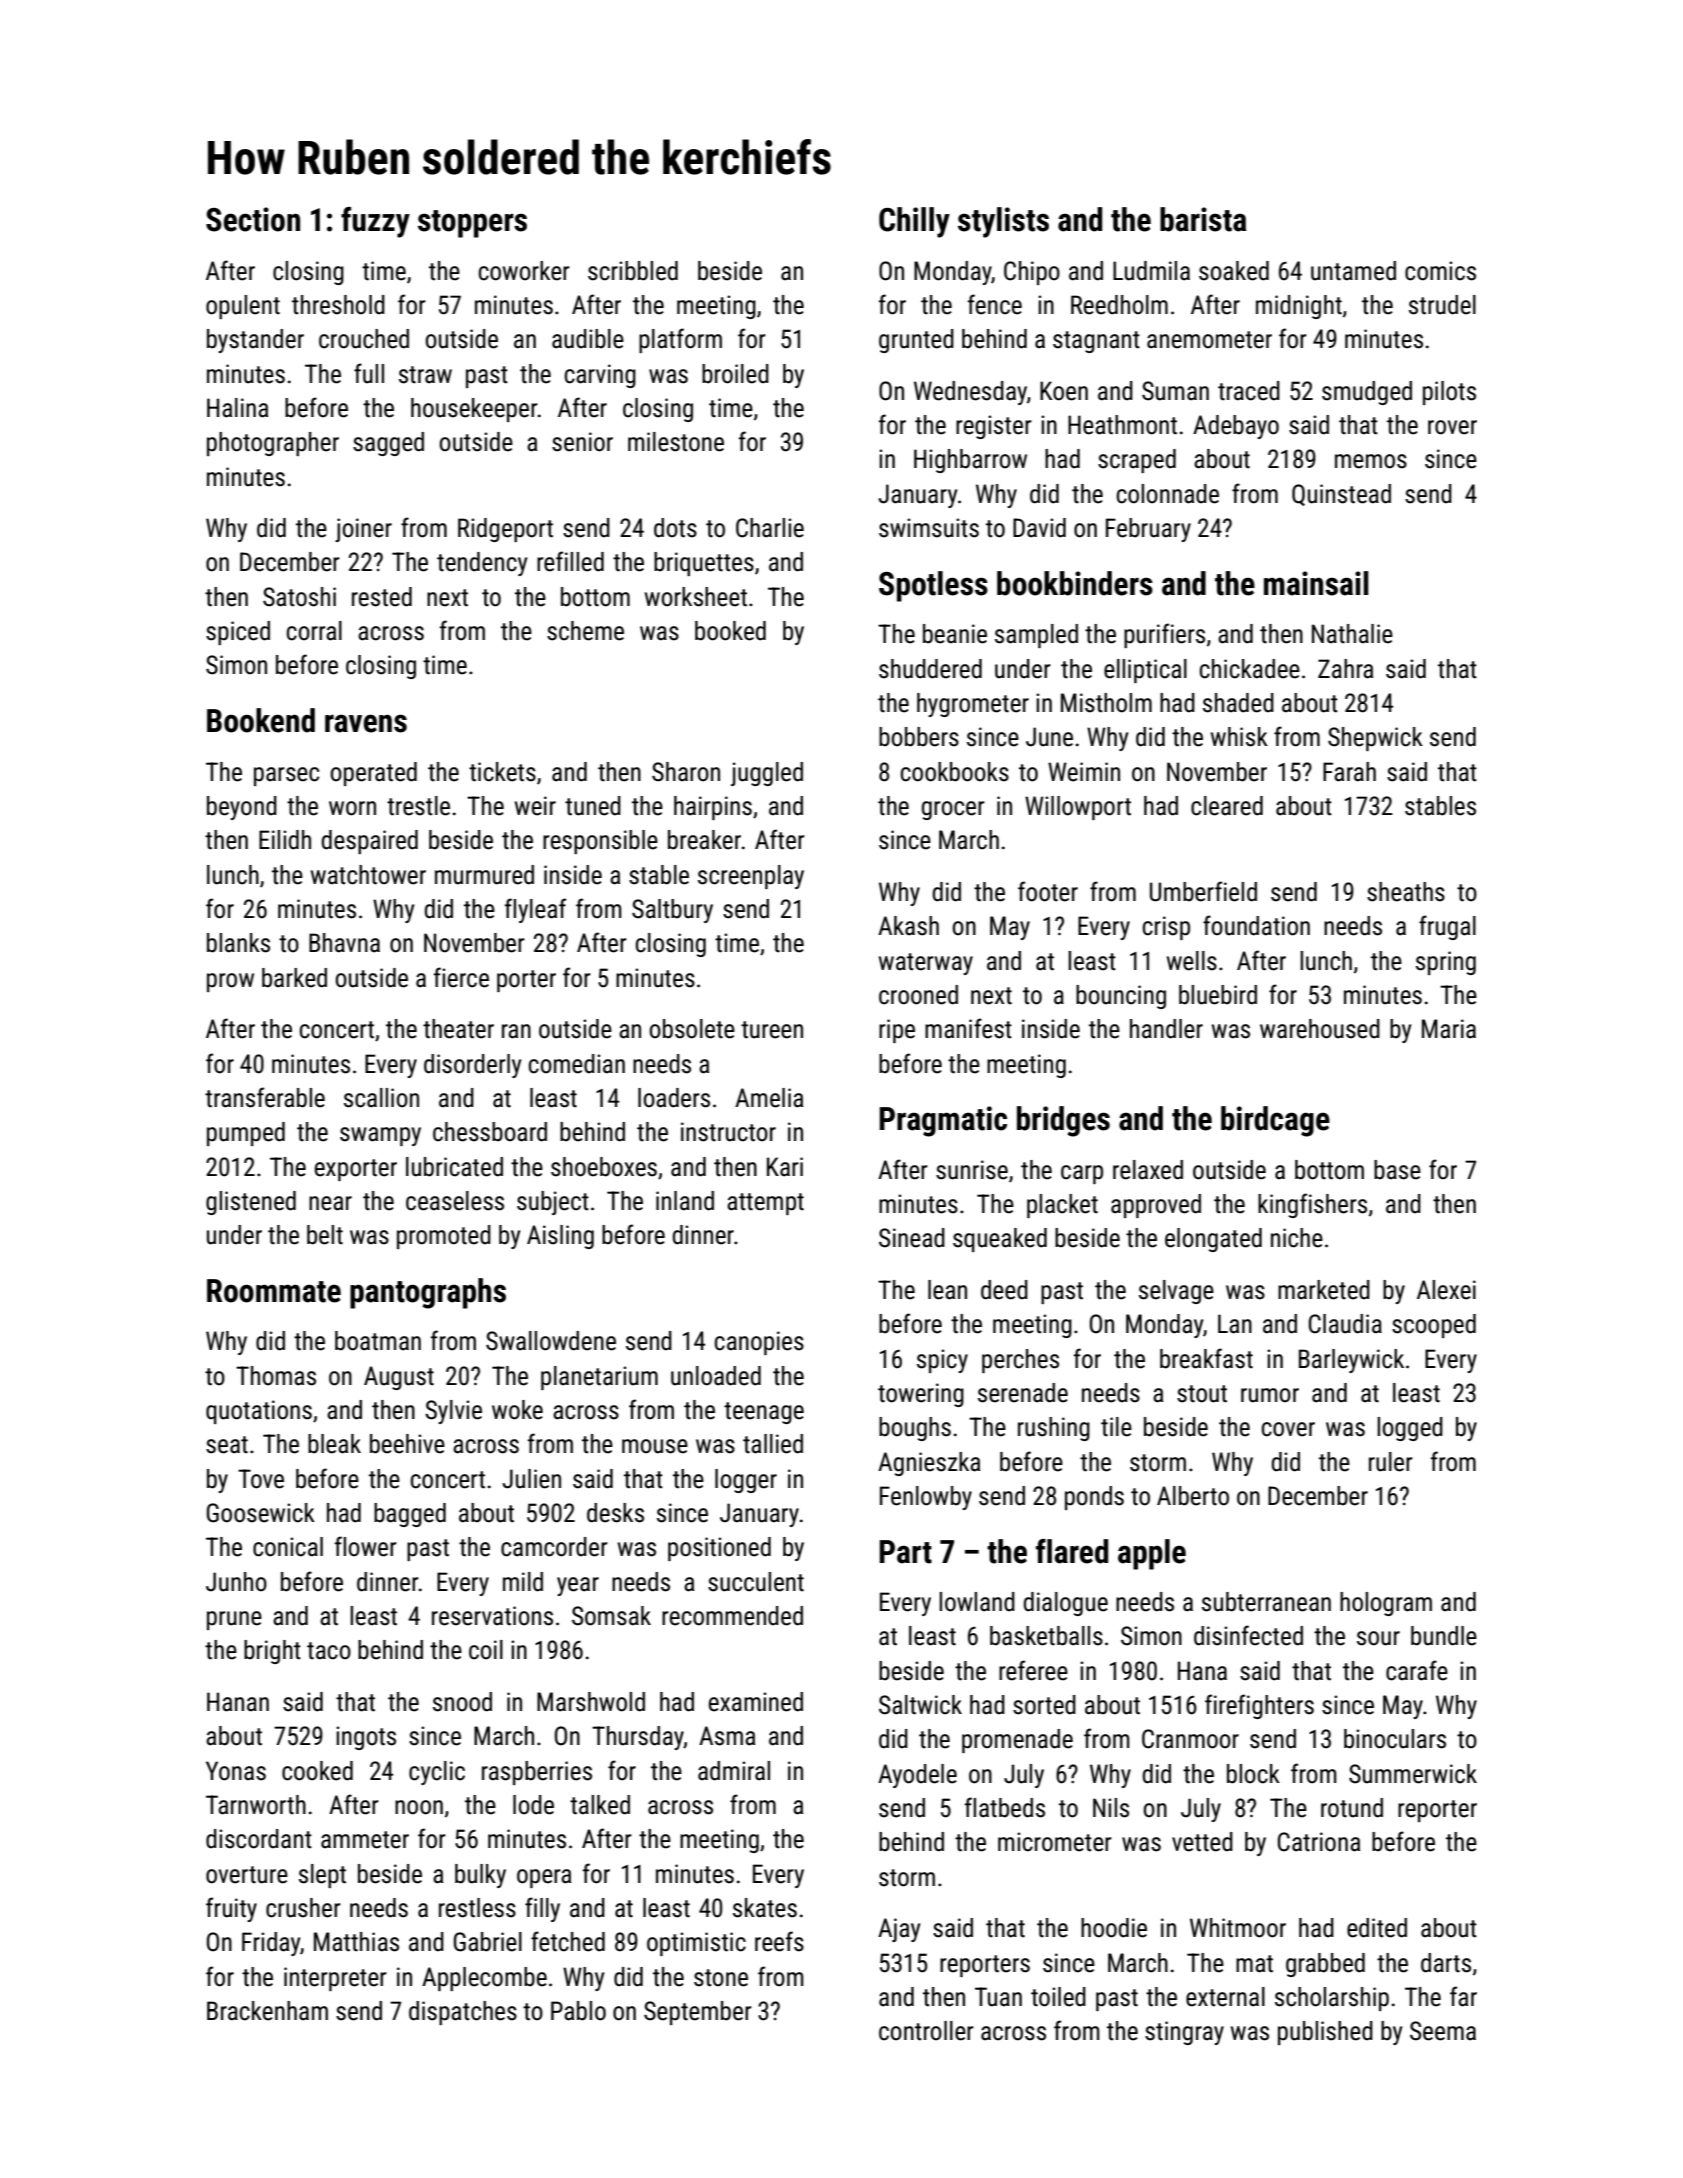 The width and height of the screenshot is (1683, 2178). I want to click on Chilly, so click(914, 222).
